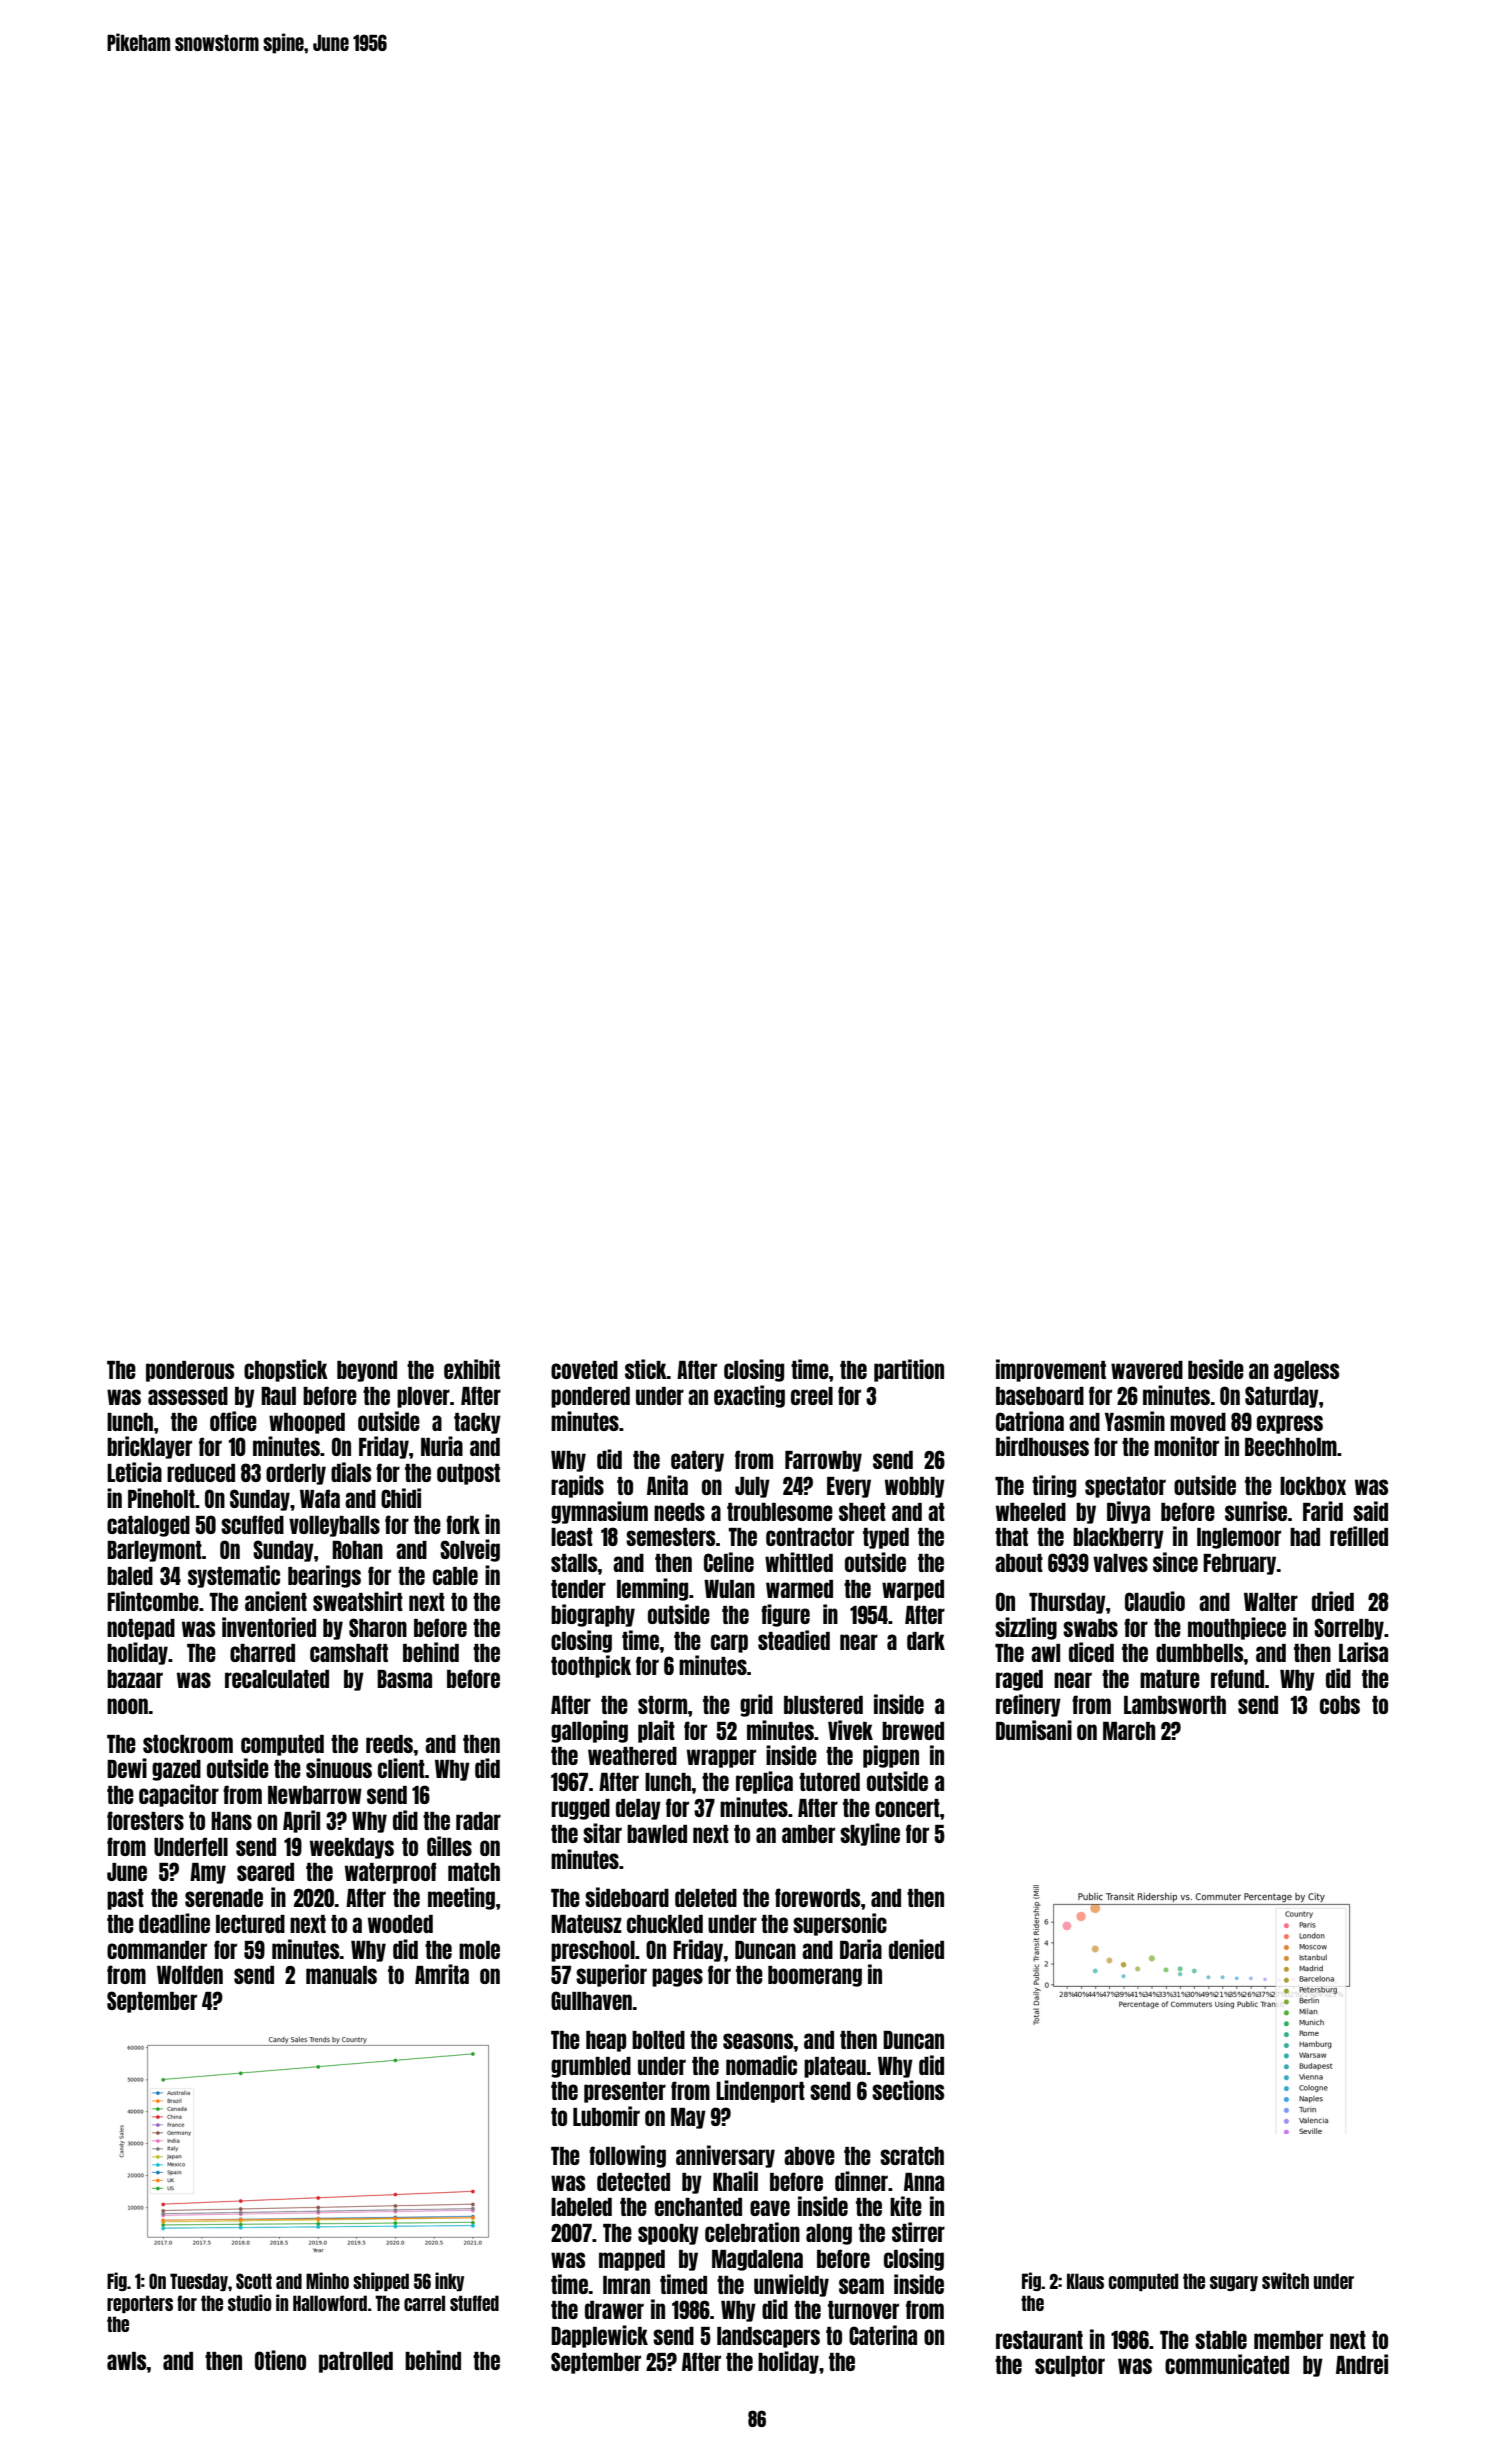 The height and width of the page is (2464, 1496). What do you see at coordinates (367, 1371) in the page?
I see `beyond` at bounding box center [367, 1371].
